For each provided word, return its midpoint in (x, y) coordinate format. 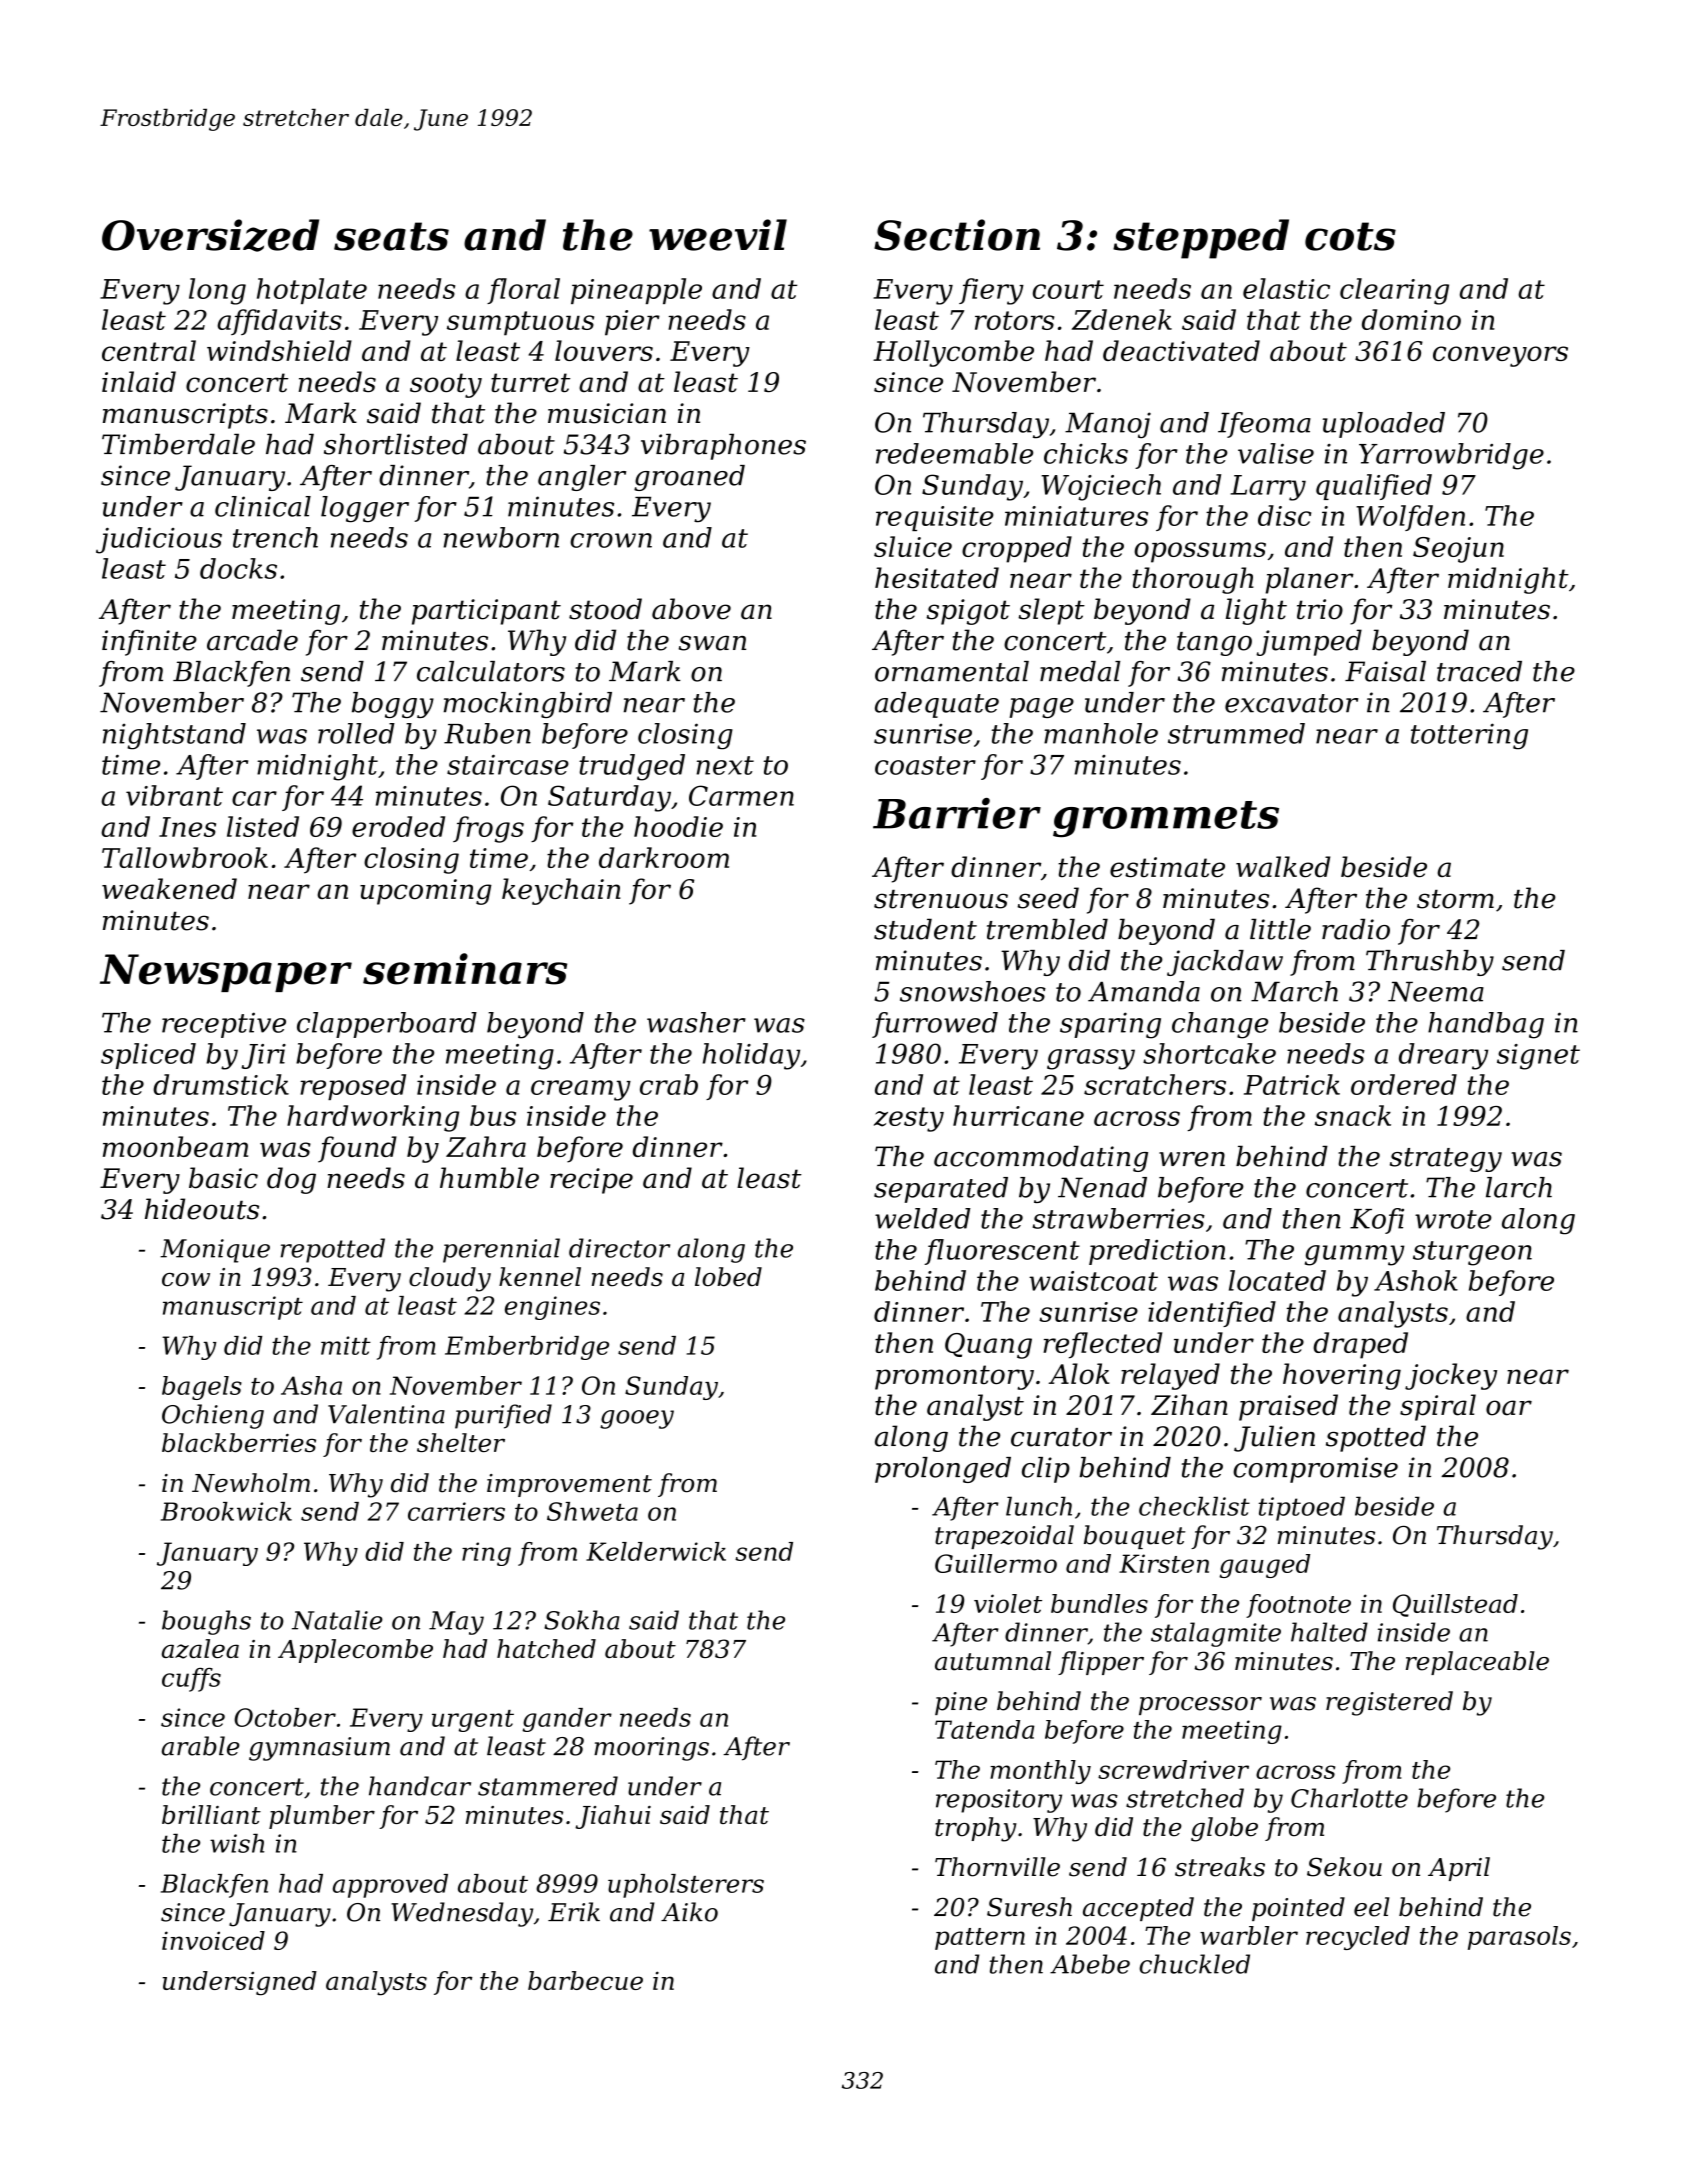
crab (669, 1084)
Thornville (997, 1867)
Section (957, 235)
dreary (1443, 1056)
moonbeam (175, 1146)
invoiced (213, 1940)
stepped (1201, 239)
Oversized (210, 235)
